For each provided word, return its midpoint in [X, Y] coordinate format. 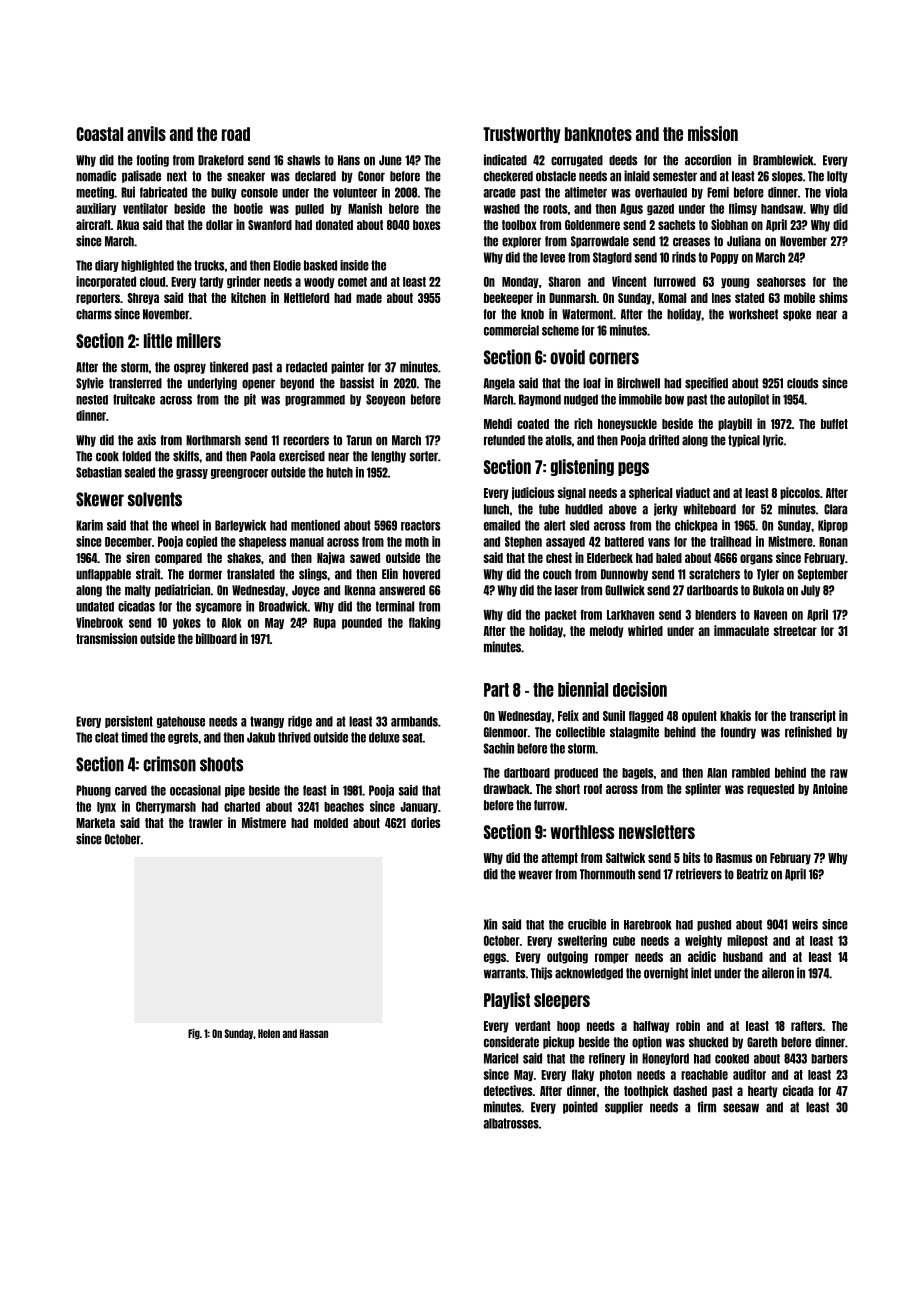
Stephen [523, 542]
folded [136, 456]
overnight [666, 973]
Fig [194, 1034]
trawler [206, 823]
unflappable [103, 575]
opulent [699, 717]
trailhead [730, 541]
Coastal [99, 134]
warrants [505, 973]
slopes [787, 177]
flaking [424, 623]
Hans [349, 160]
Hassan [314, 1033]
